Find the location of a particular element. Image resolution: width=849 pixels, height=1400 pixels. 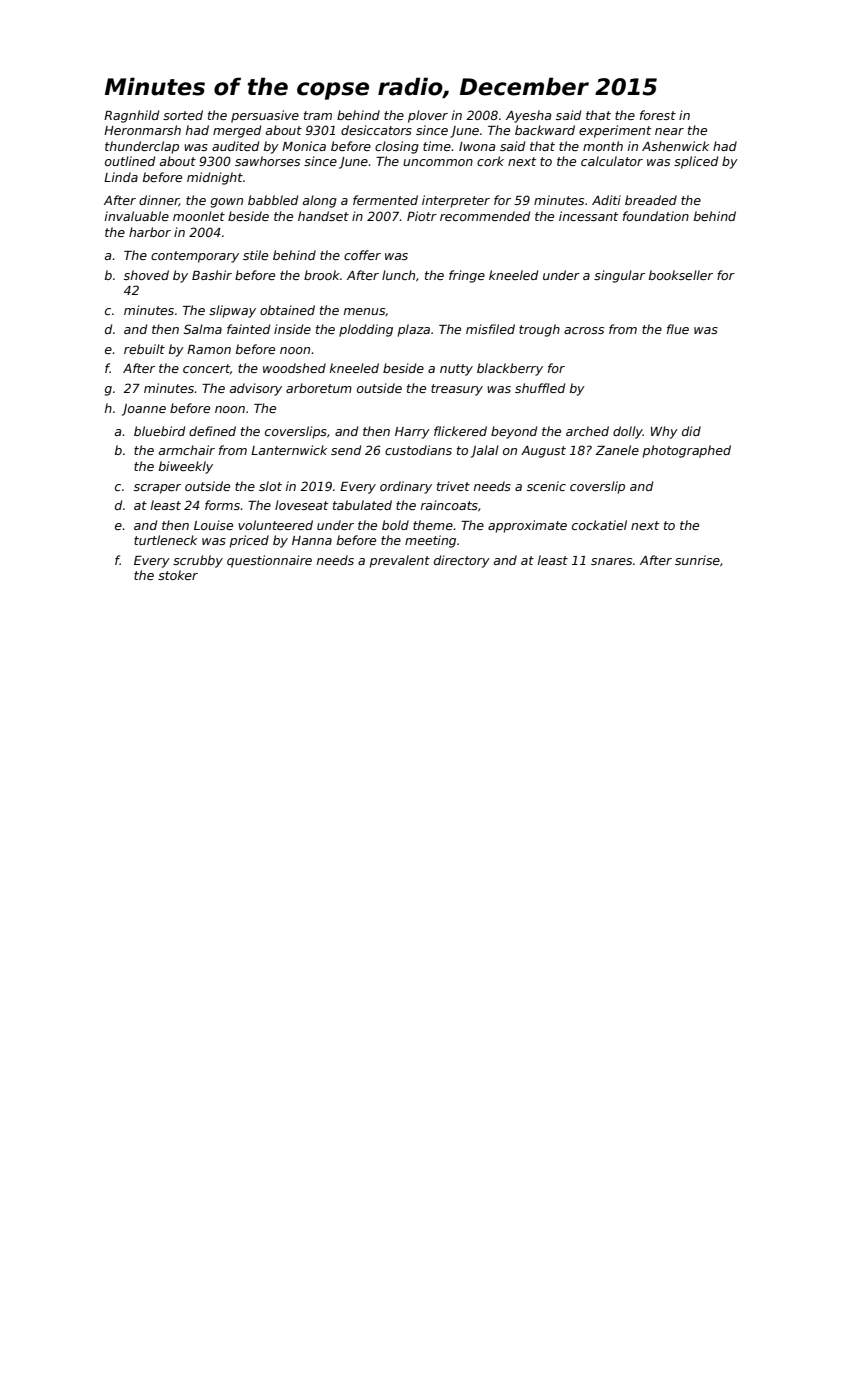

Jalal is located at coordinates (485, 451).
